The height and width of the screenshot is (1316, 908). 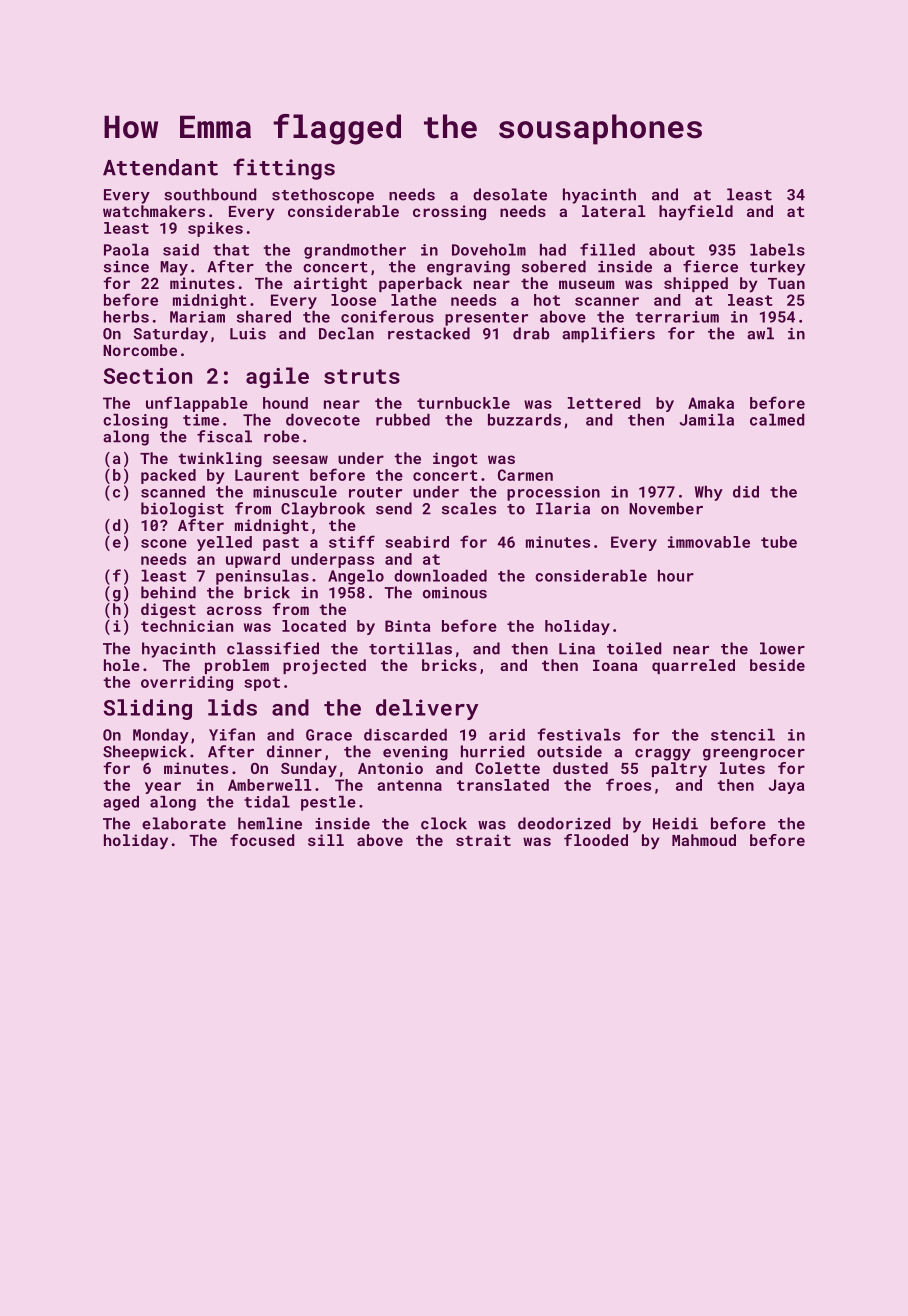 I want to click on shared, so click(x=264, y=317).
